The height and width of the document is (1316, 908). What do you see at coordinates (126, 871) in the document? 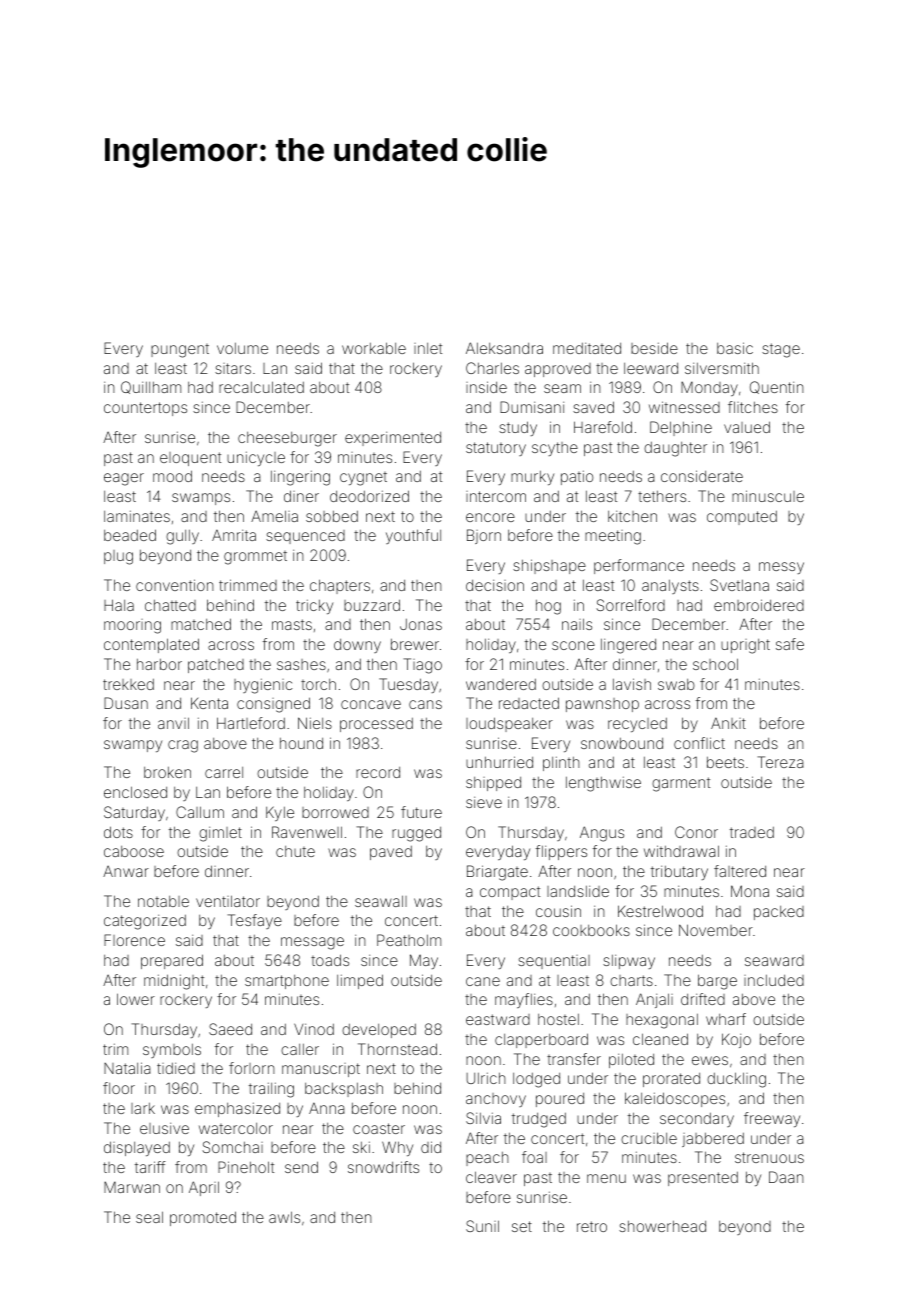
I see `Anwar` at bounding box center [126, 871].
